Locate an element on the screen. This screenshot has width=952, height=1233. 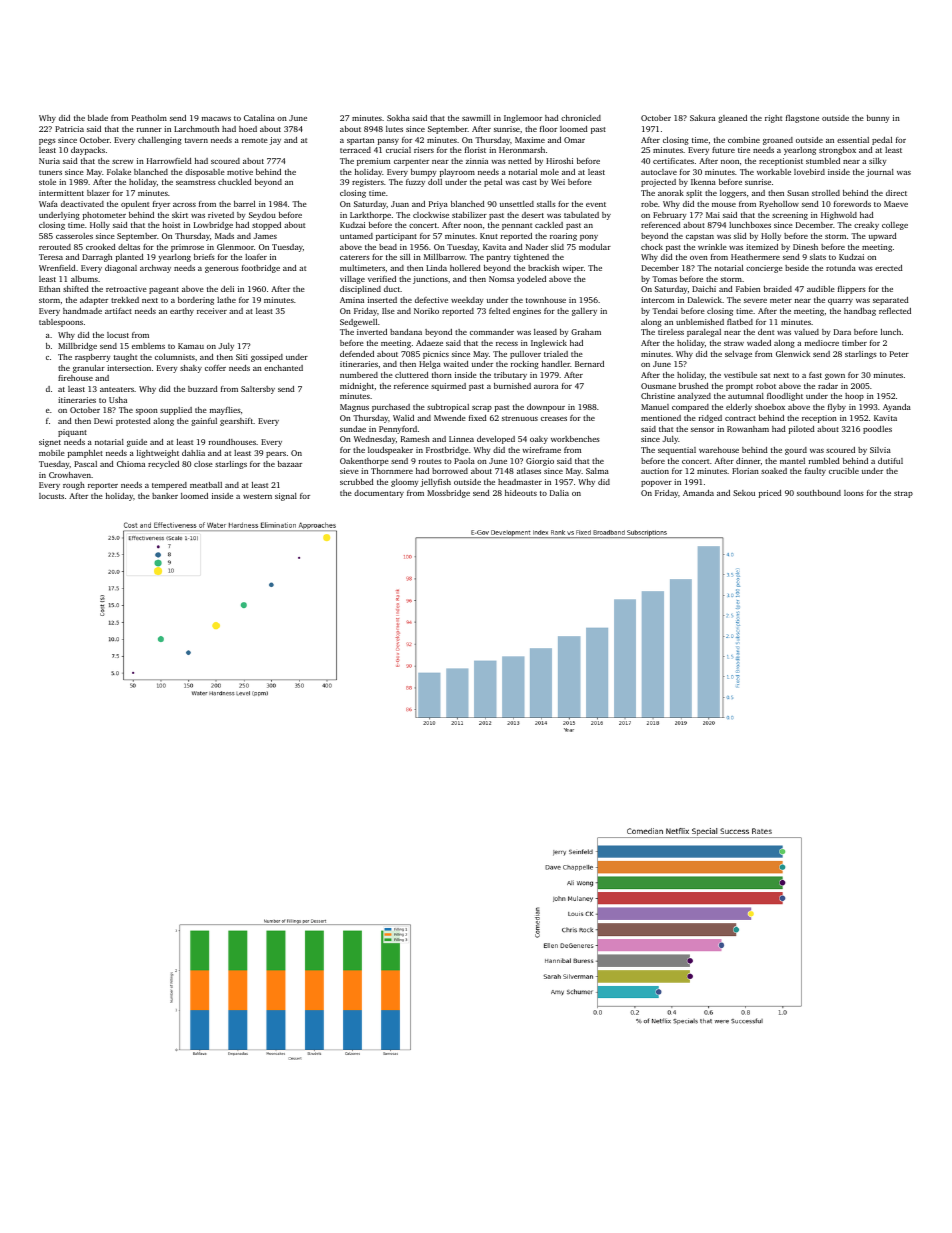
Dinesh is located at coordinates (805, 247).
